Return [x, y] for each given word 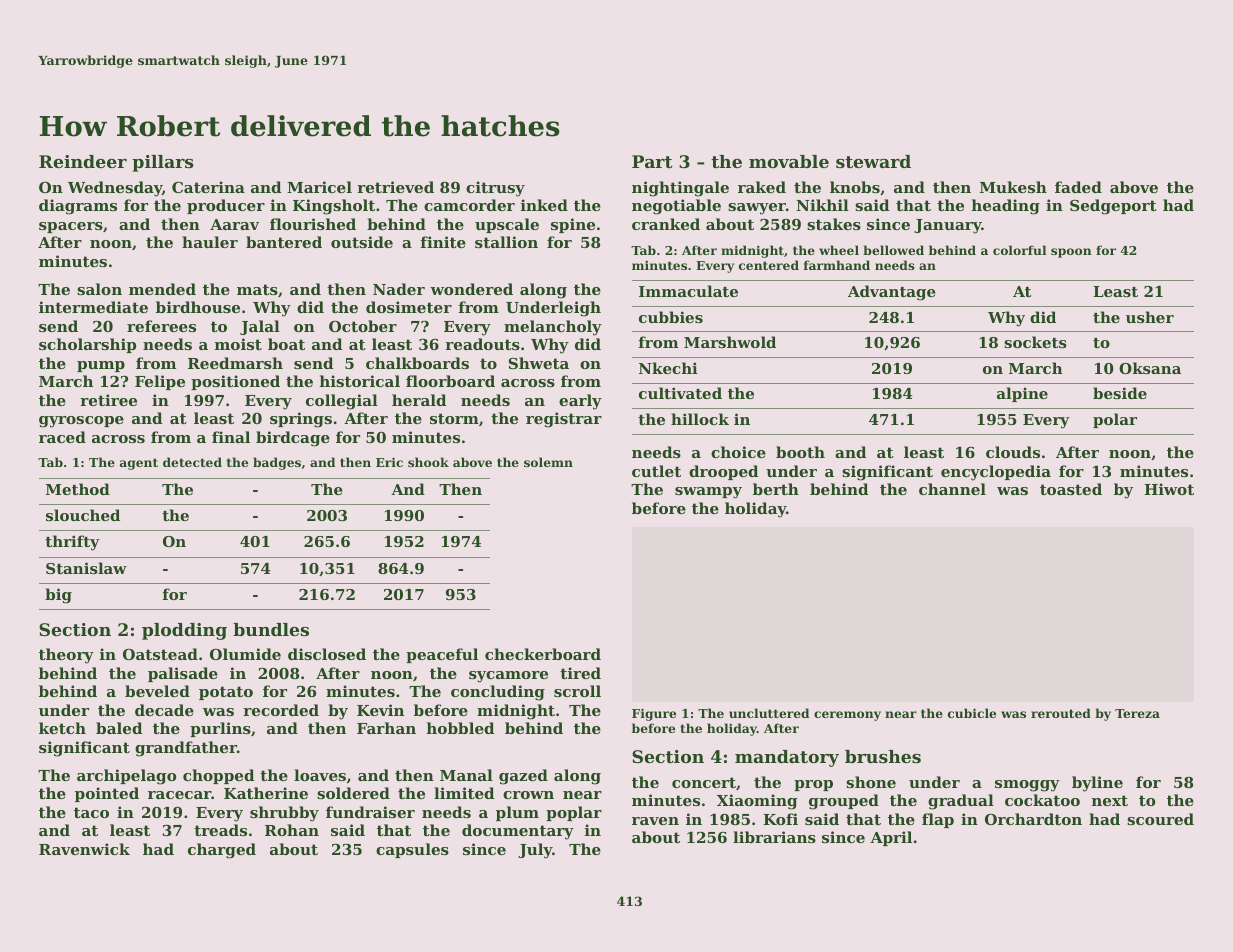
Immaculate [688, 291]
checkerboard [543, 654]
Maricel [319, 187]
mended [162, 289]
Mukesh [1013, 187]
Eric [389, 462]
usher [1150, 317]
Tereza [1137, 713]
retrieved [395, 187]
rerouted [1061, 713]
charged [222, 851]
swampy [708, 493]
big [58, 596]
